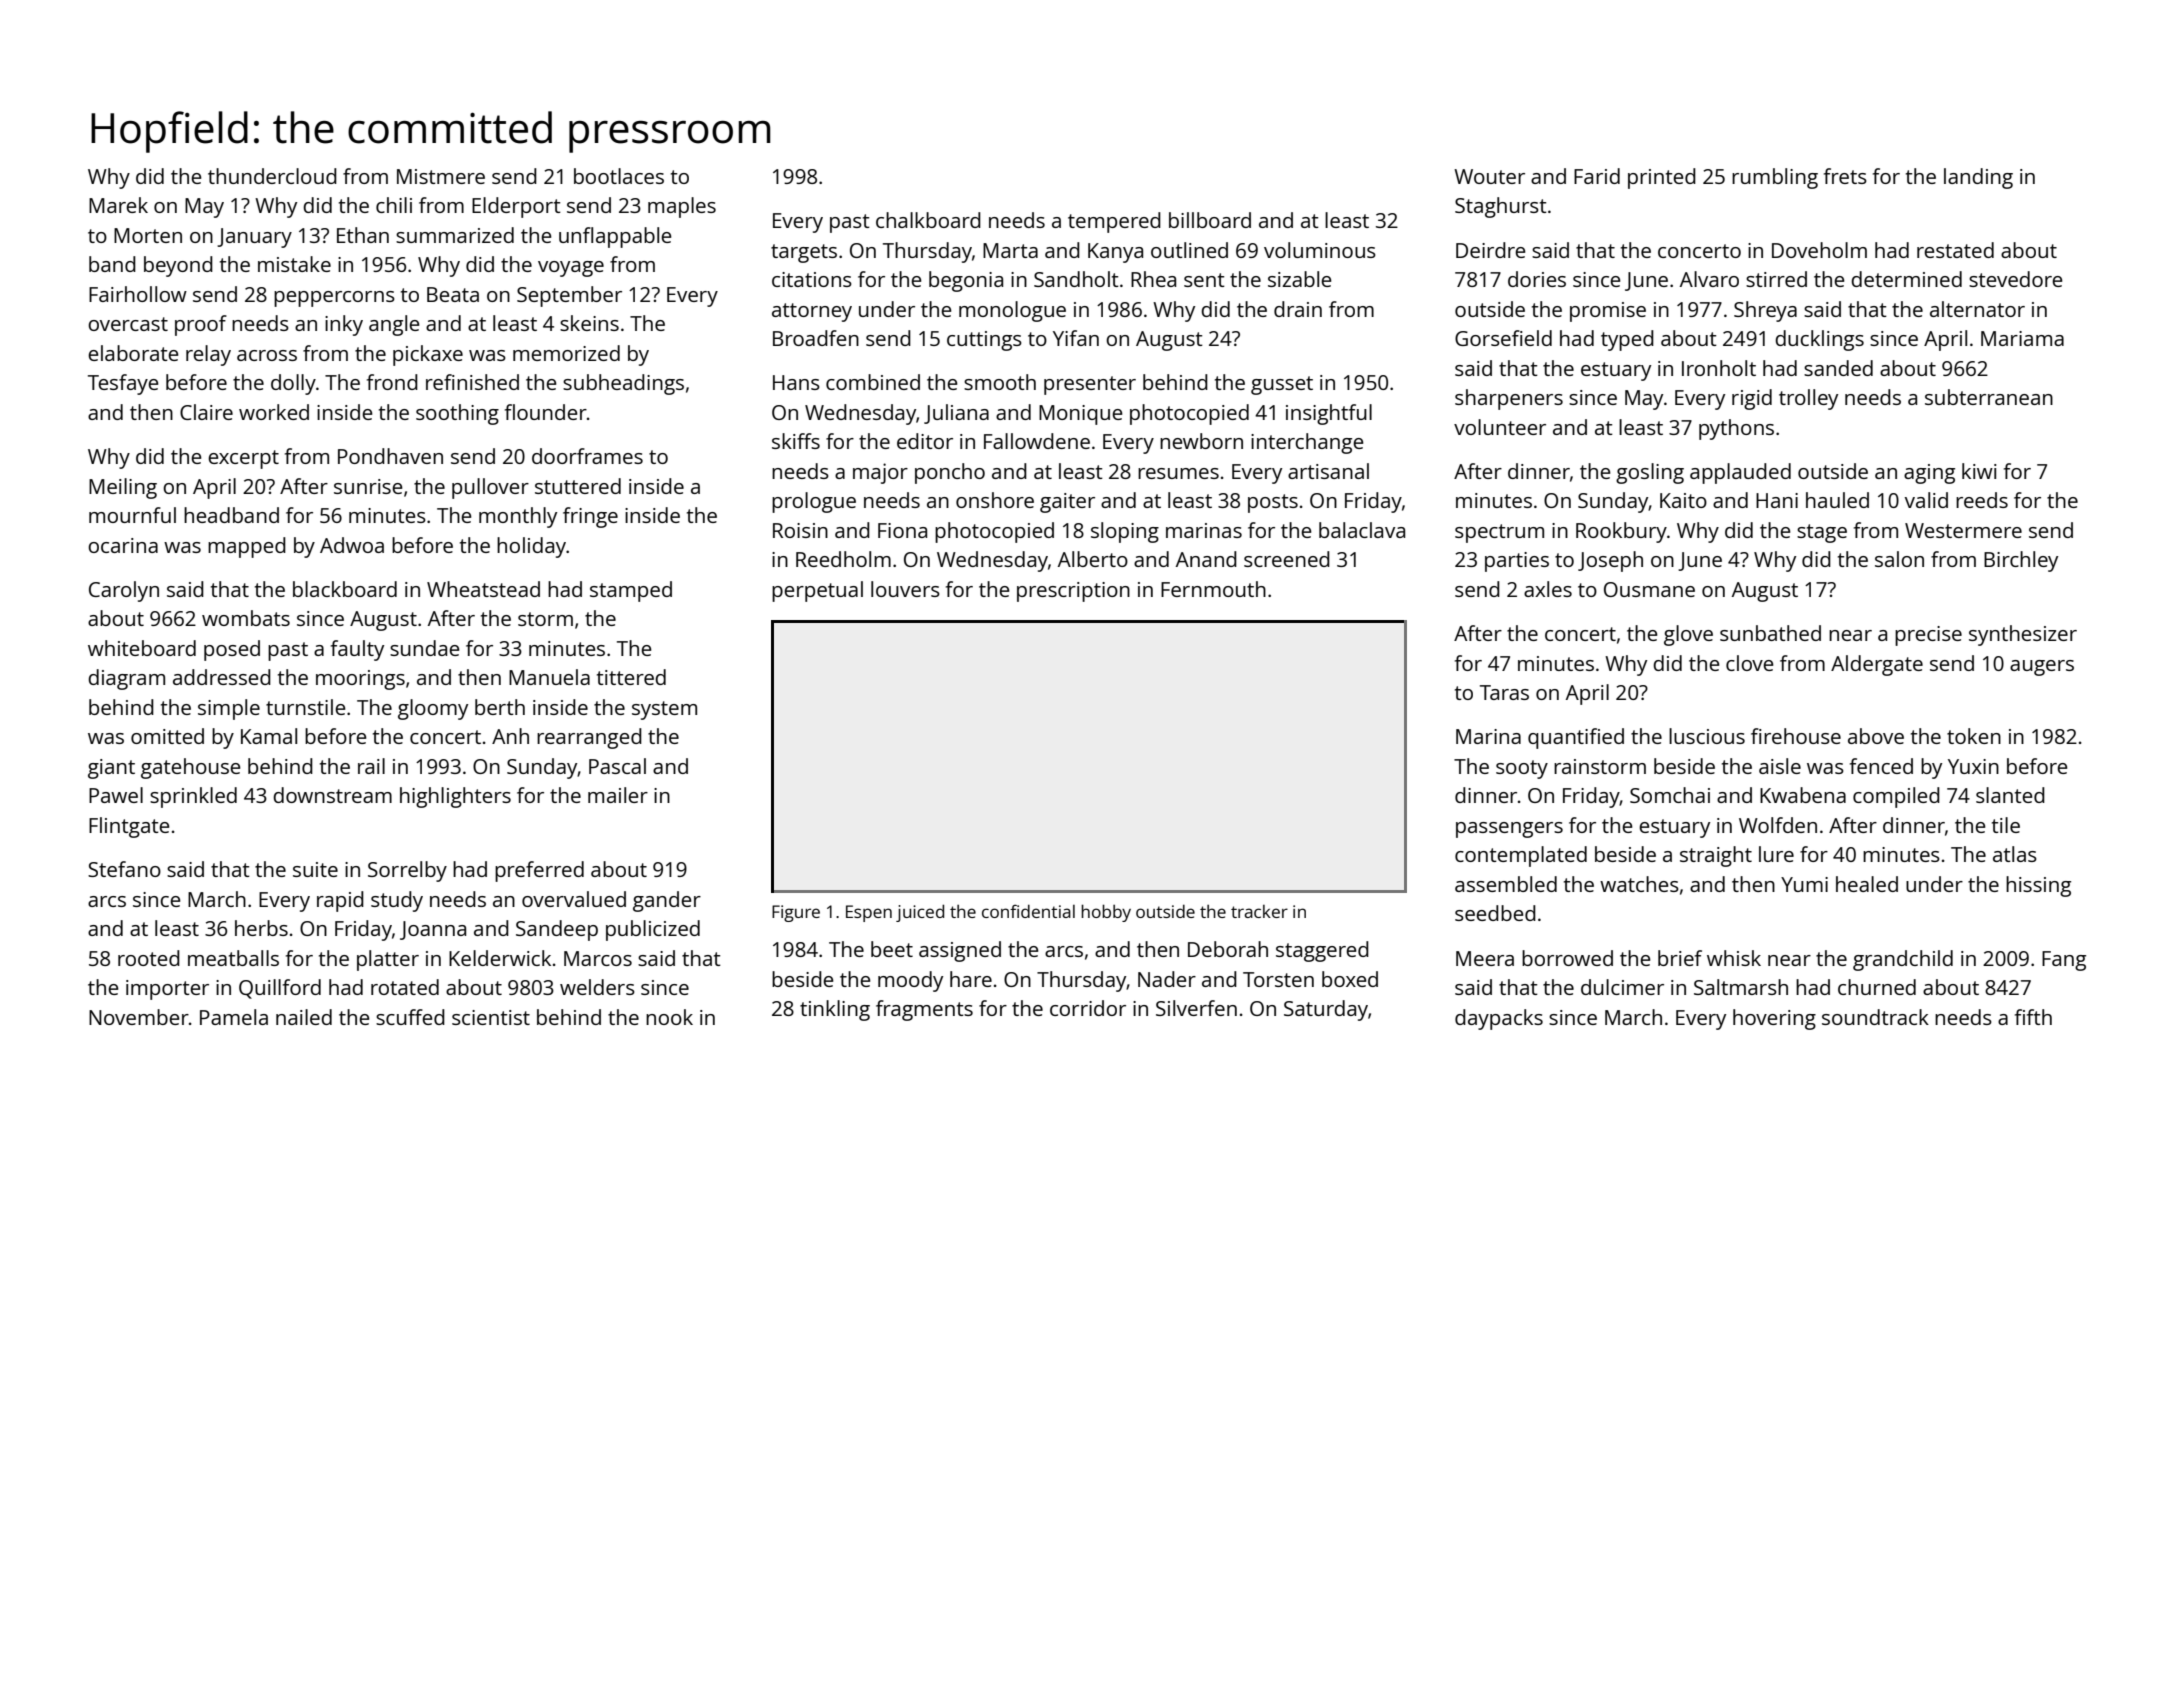  What do you see at coordinates (1081, 415) in the screenshot?
I see `Monique` at bounding box center [1081, 415].
